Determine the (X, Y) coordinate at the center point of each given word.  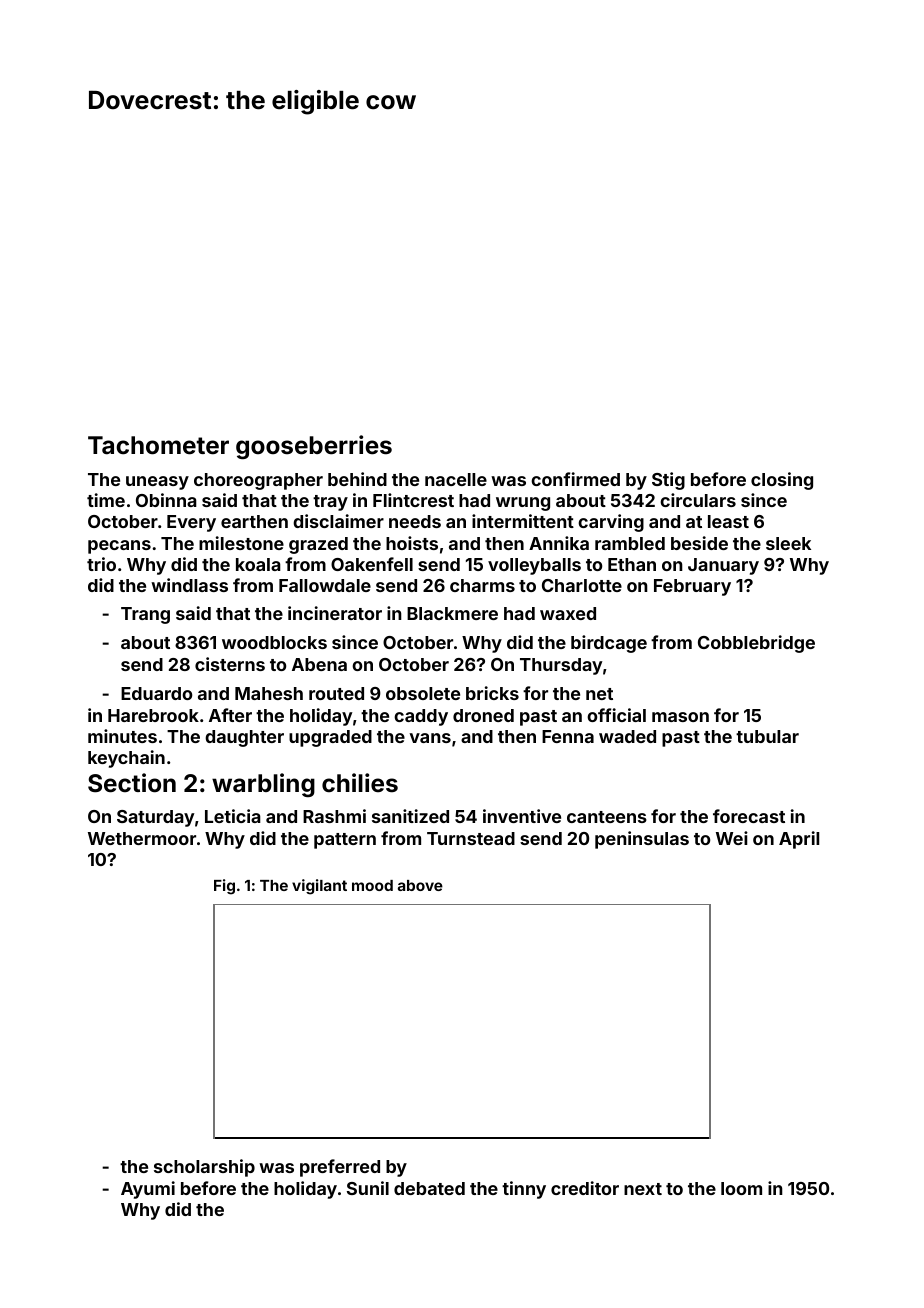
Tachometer (158, 445)
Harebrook (153, 715)
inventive (522, 816)
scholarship (204, 1168)
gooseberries (314, 447)
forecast (749, 816)
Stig (668, 481)
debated (429, 1188)
